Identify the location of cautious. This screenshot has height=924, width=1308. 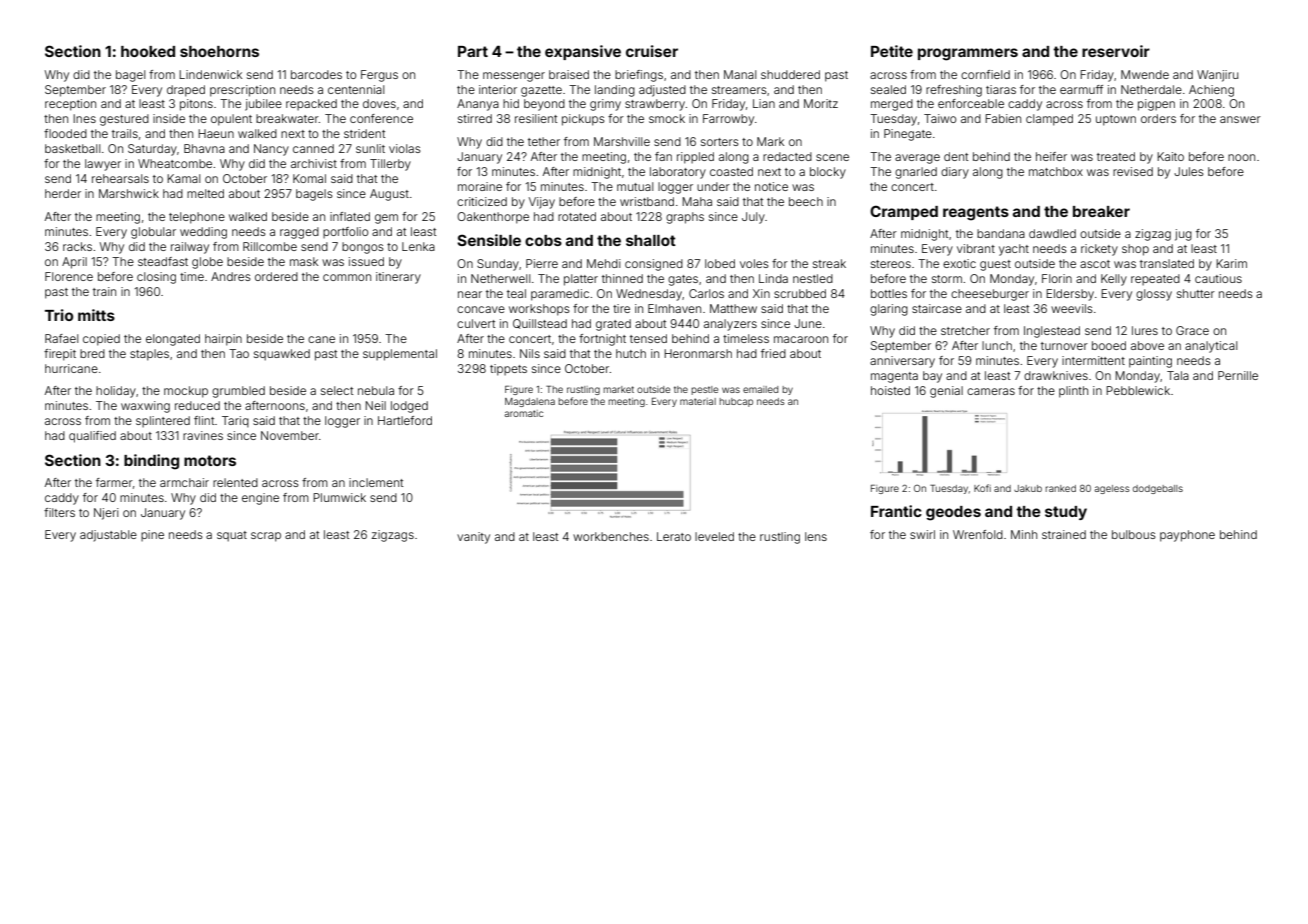
(1218, 278).
